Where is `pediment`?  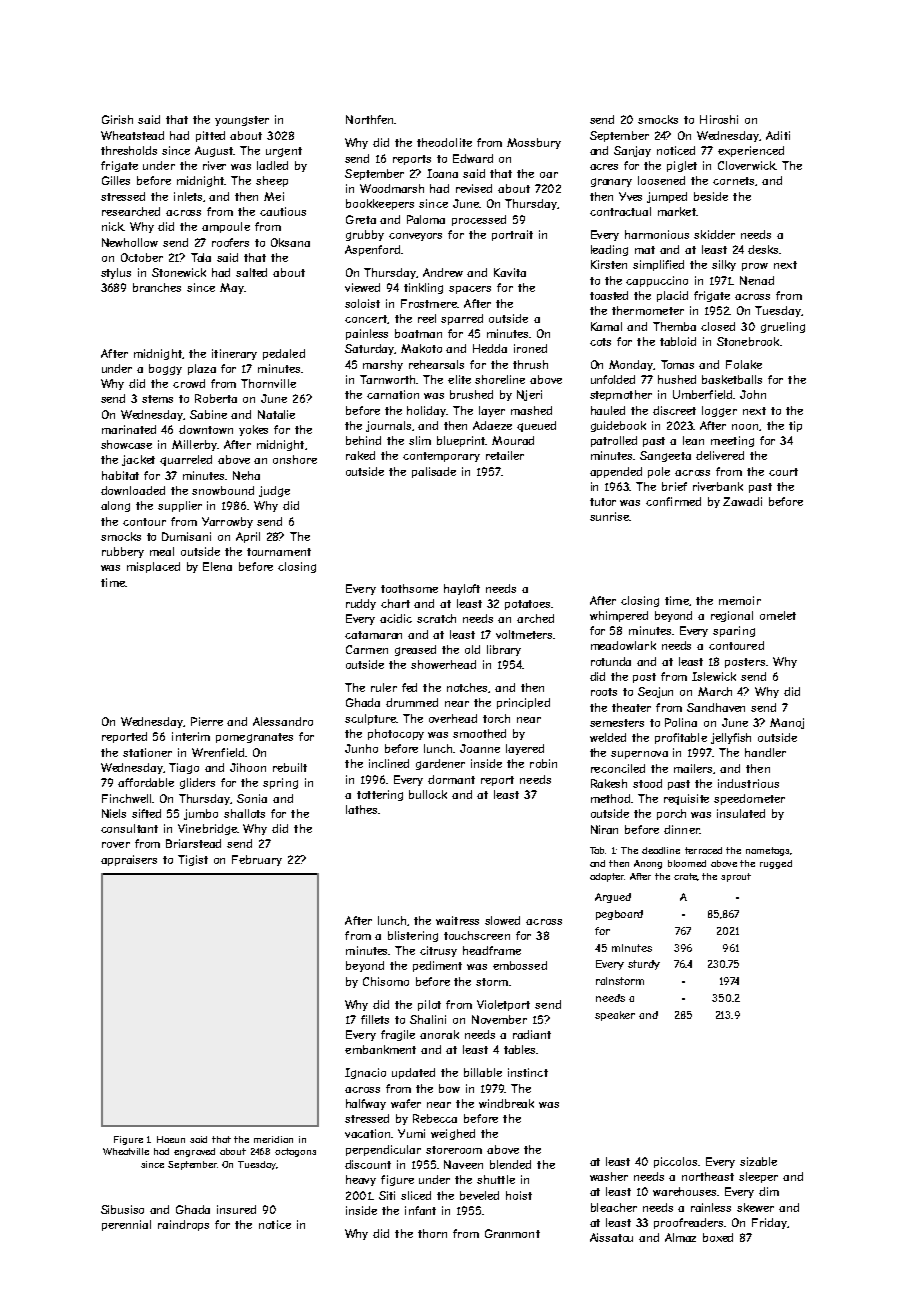 pediment is located at coordinates (437, 966).
